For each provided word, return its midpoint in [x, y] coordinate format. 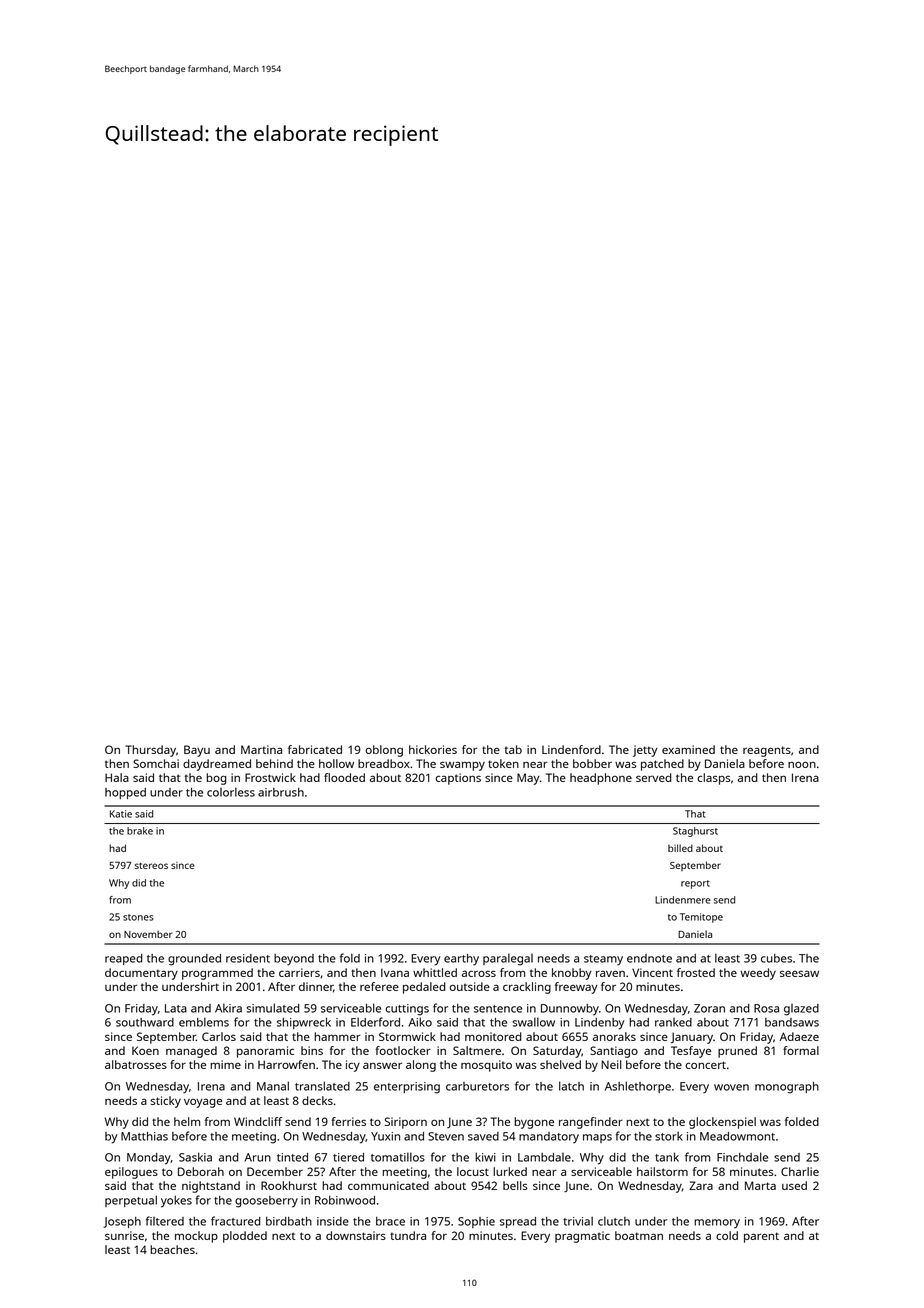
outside [469, 986]
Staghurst [695, 832]
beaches [172, 1249]
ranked [673, 1022]
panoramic [265, 1052]
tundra [408, 1235]
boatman [639, 1235]
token [503, 763]
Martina [261, 749]
